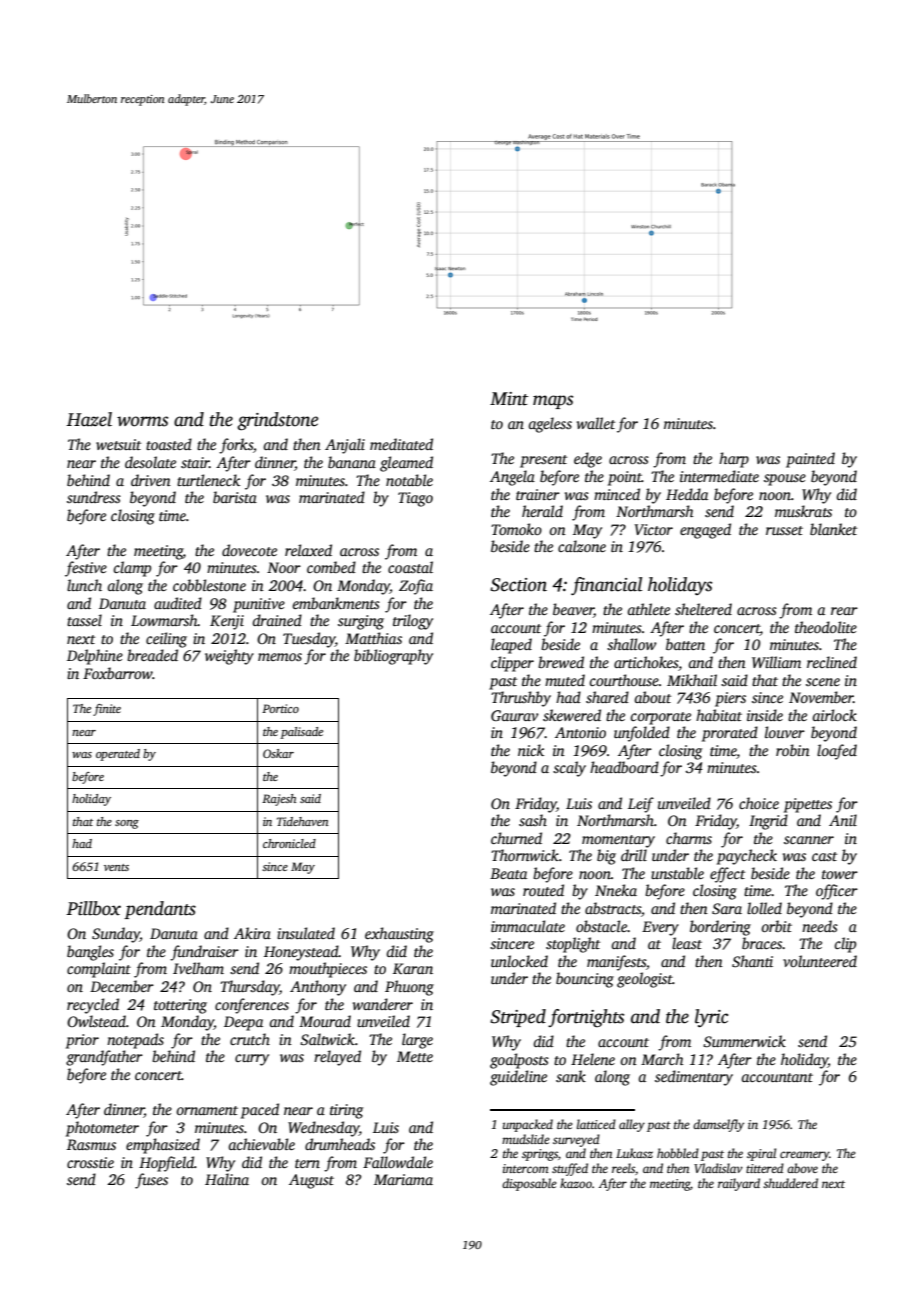 The image size is (924, 1311). Describe the element at coordinates (107, 710) in the document. I see `finite` at that location.
